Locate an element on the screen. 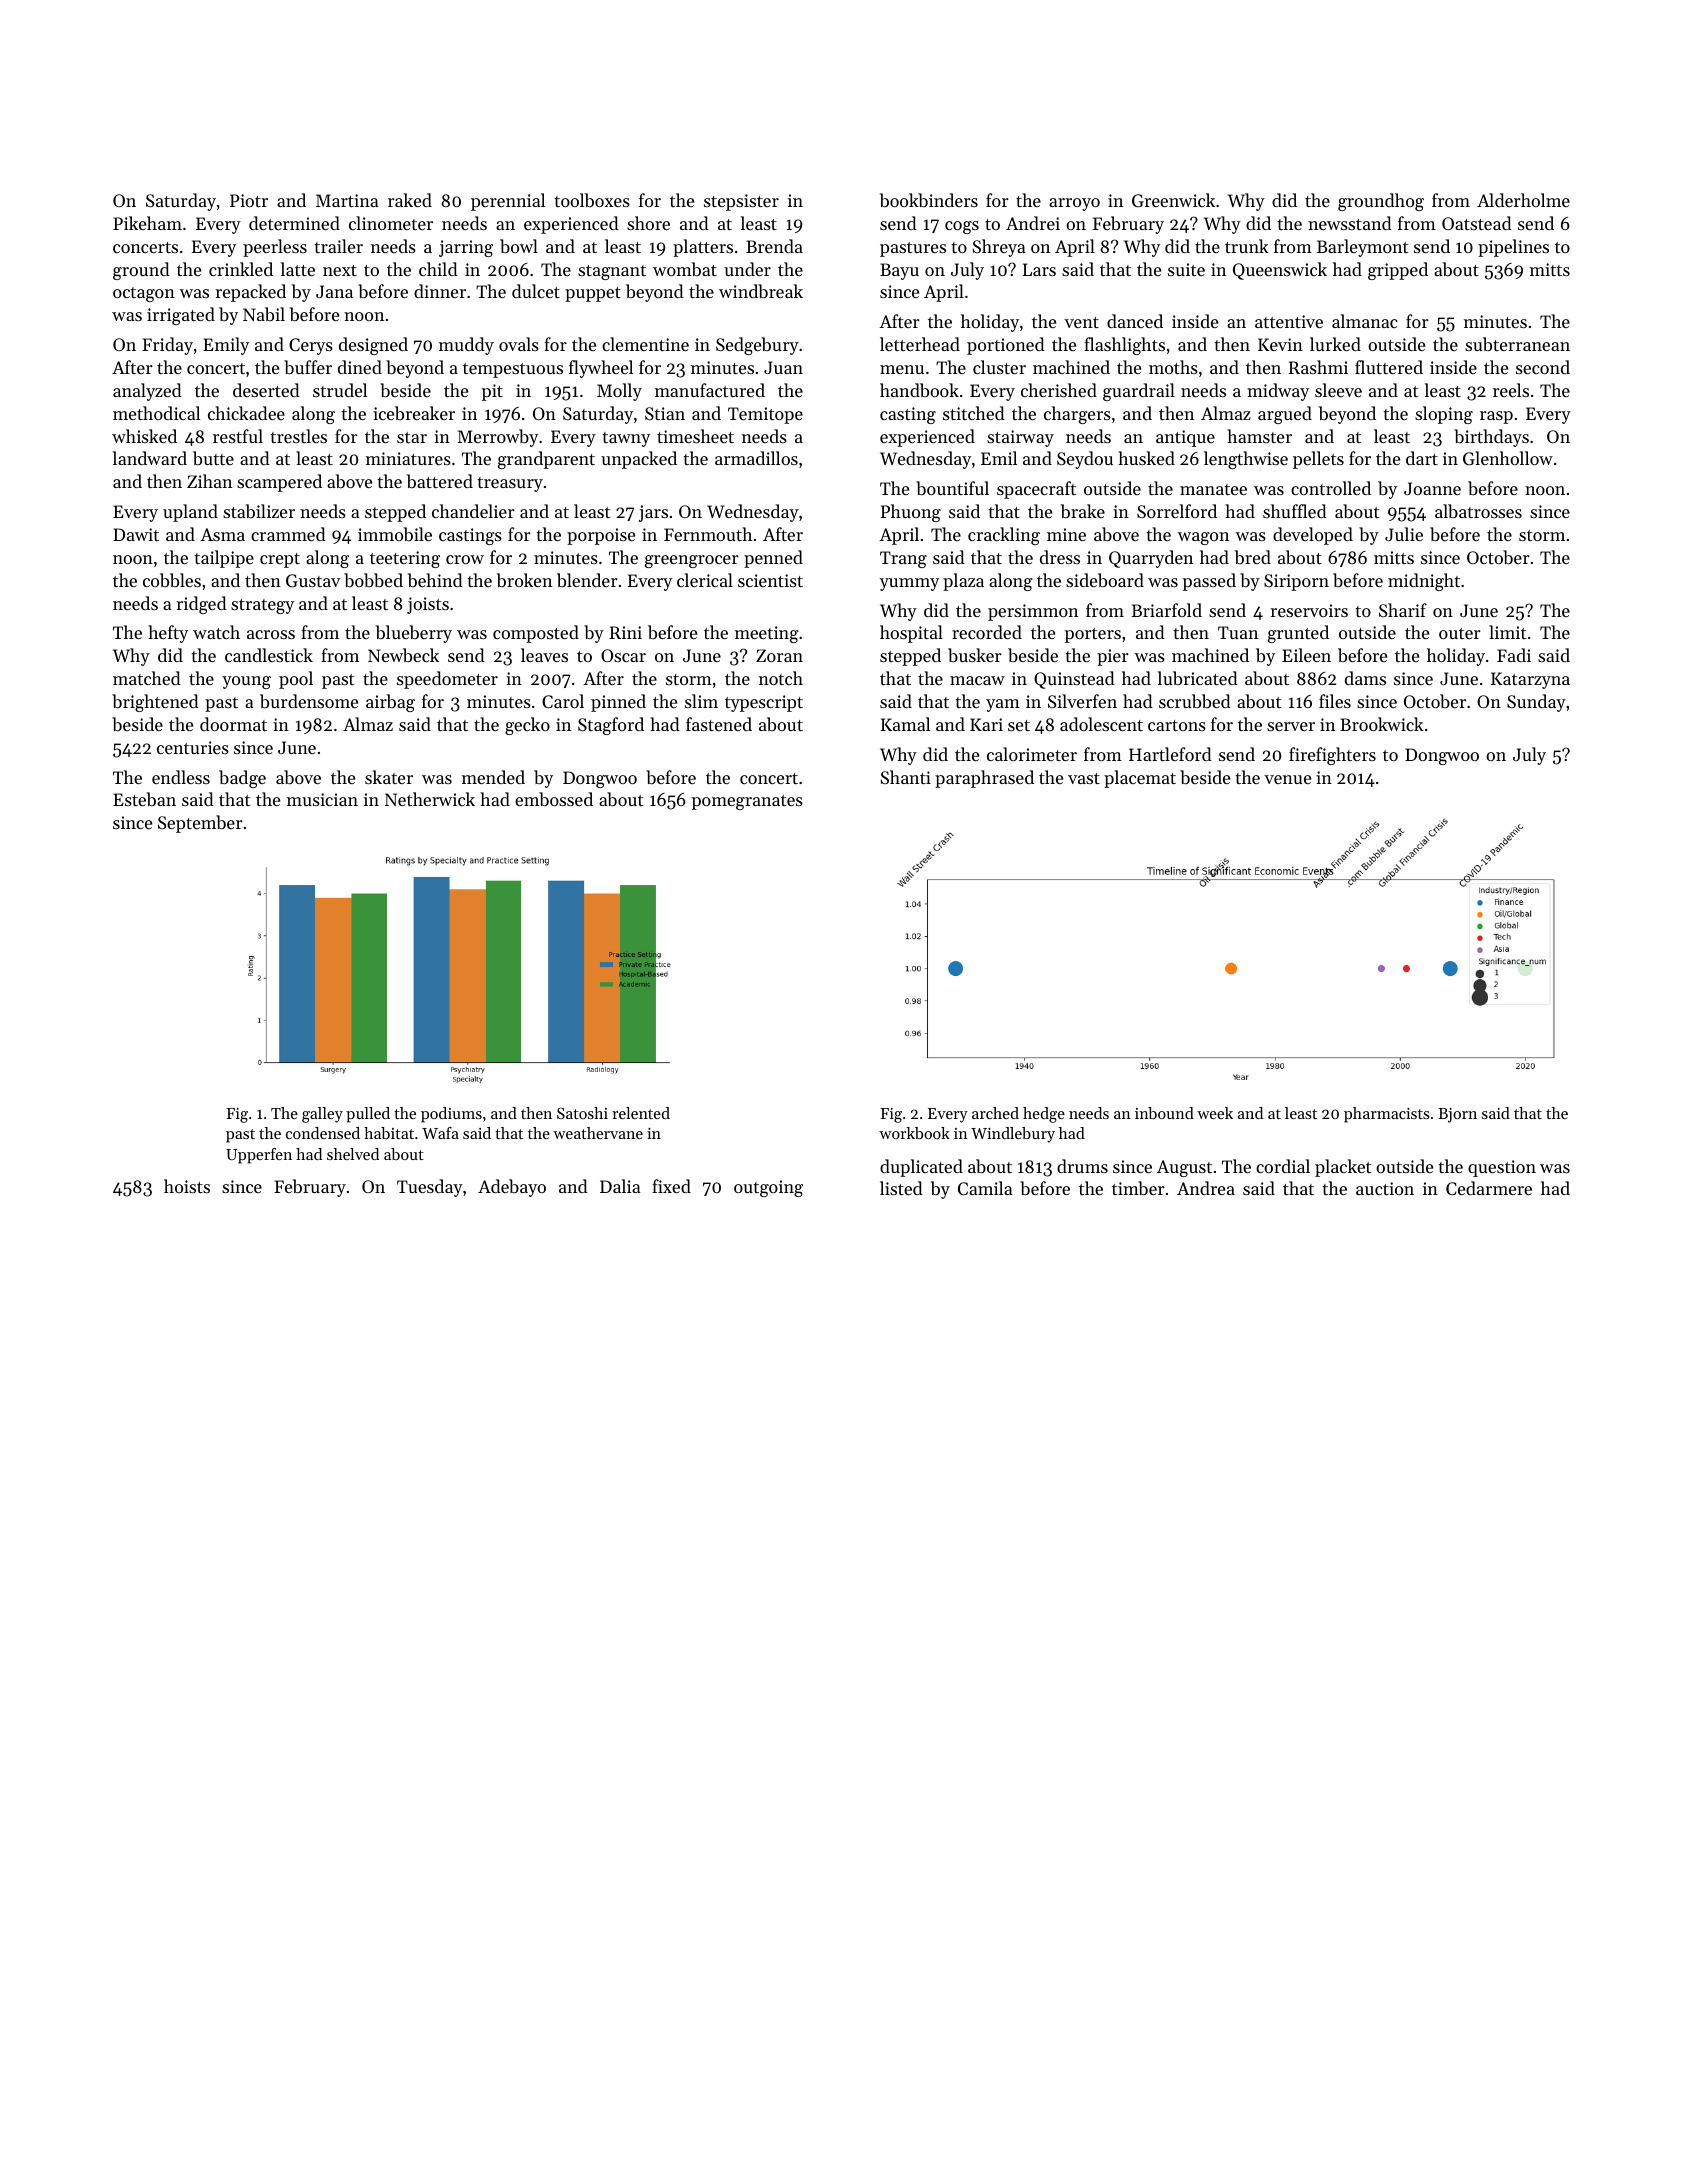  raked is located at coordinates (410, 200).
